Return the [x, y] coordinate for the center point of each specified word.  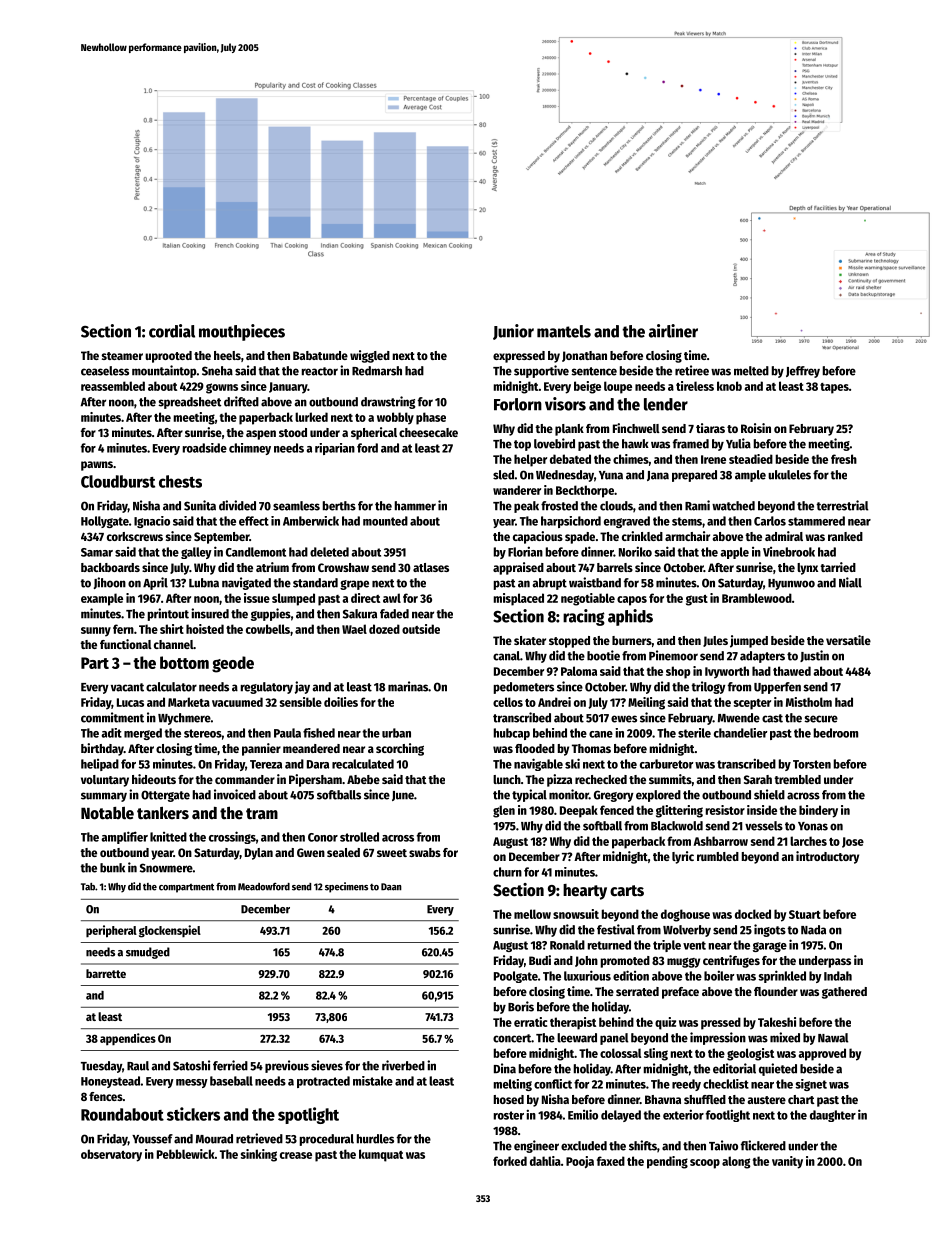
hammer [415, 506]
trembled [797, 779]
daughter [833, 1116]
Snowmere [166, 868]
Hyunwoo [791, 584]
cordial [172, 331]
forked [510, 1161]
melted [751, 371]
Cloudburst [118, 481]
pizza [559, 780]
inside [762, 810]
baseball [231, 1081]
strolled [359, 837]
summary [104, 797]
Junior [513, 332]
